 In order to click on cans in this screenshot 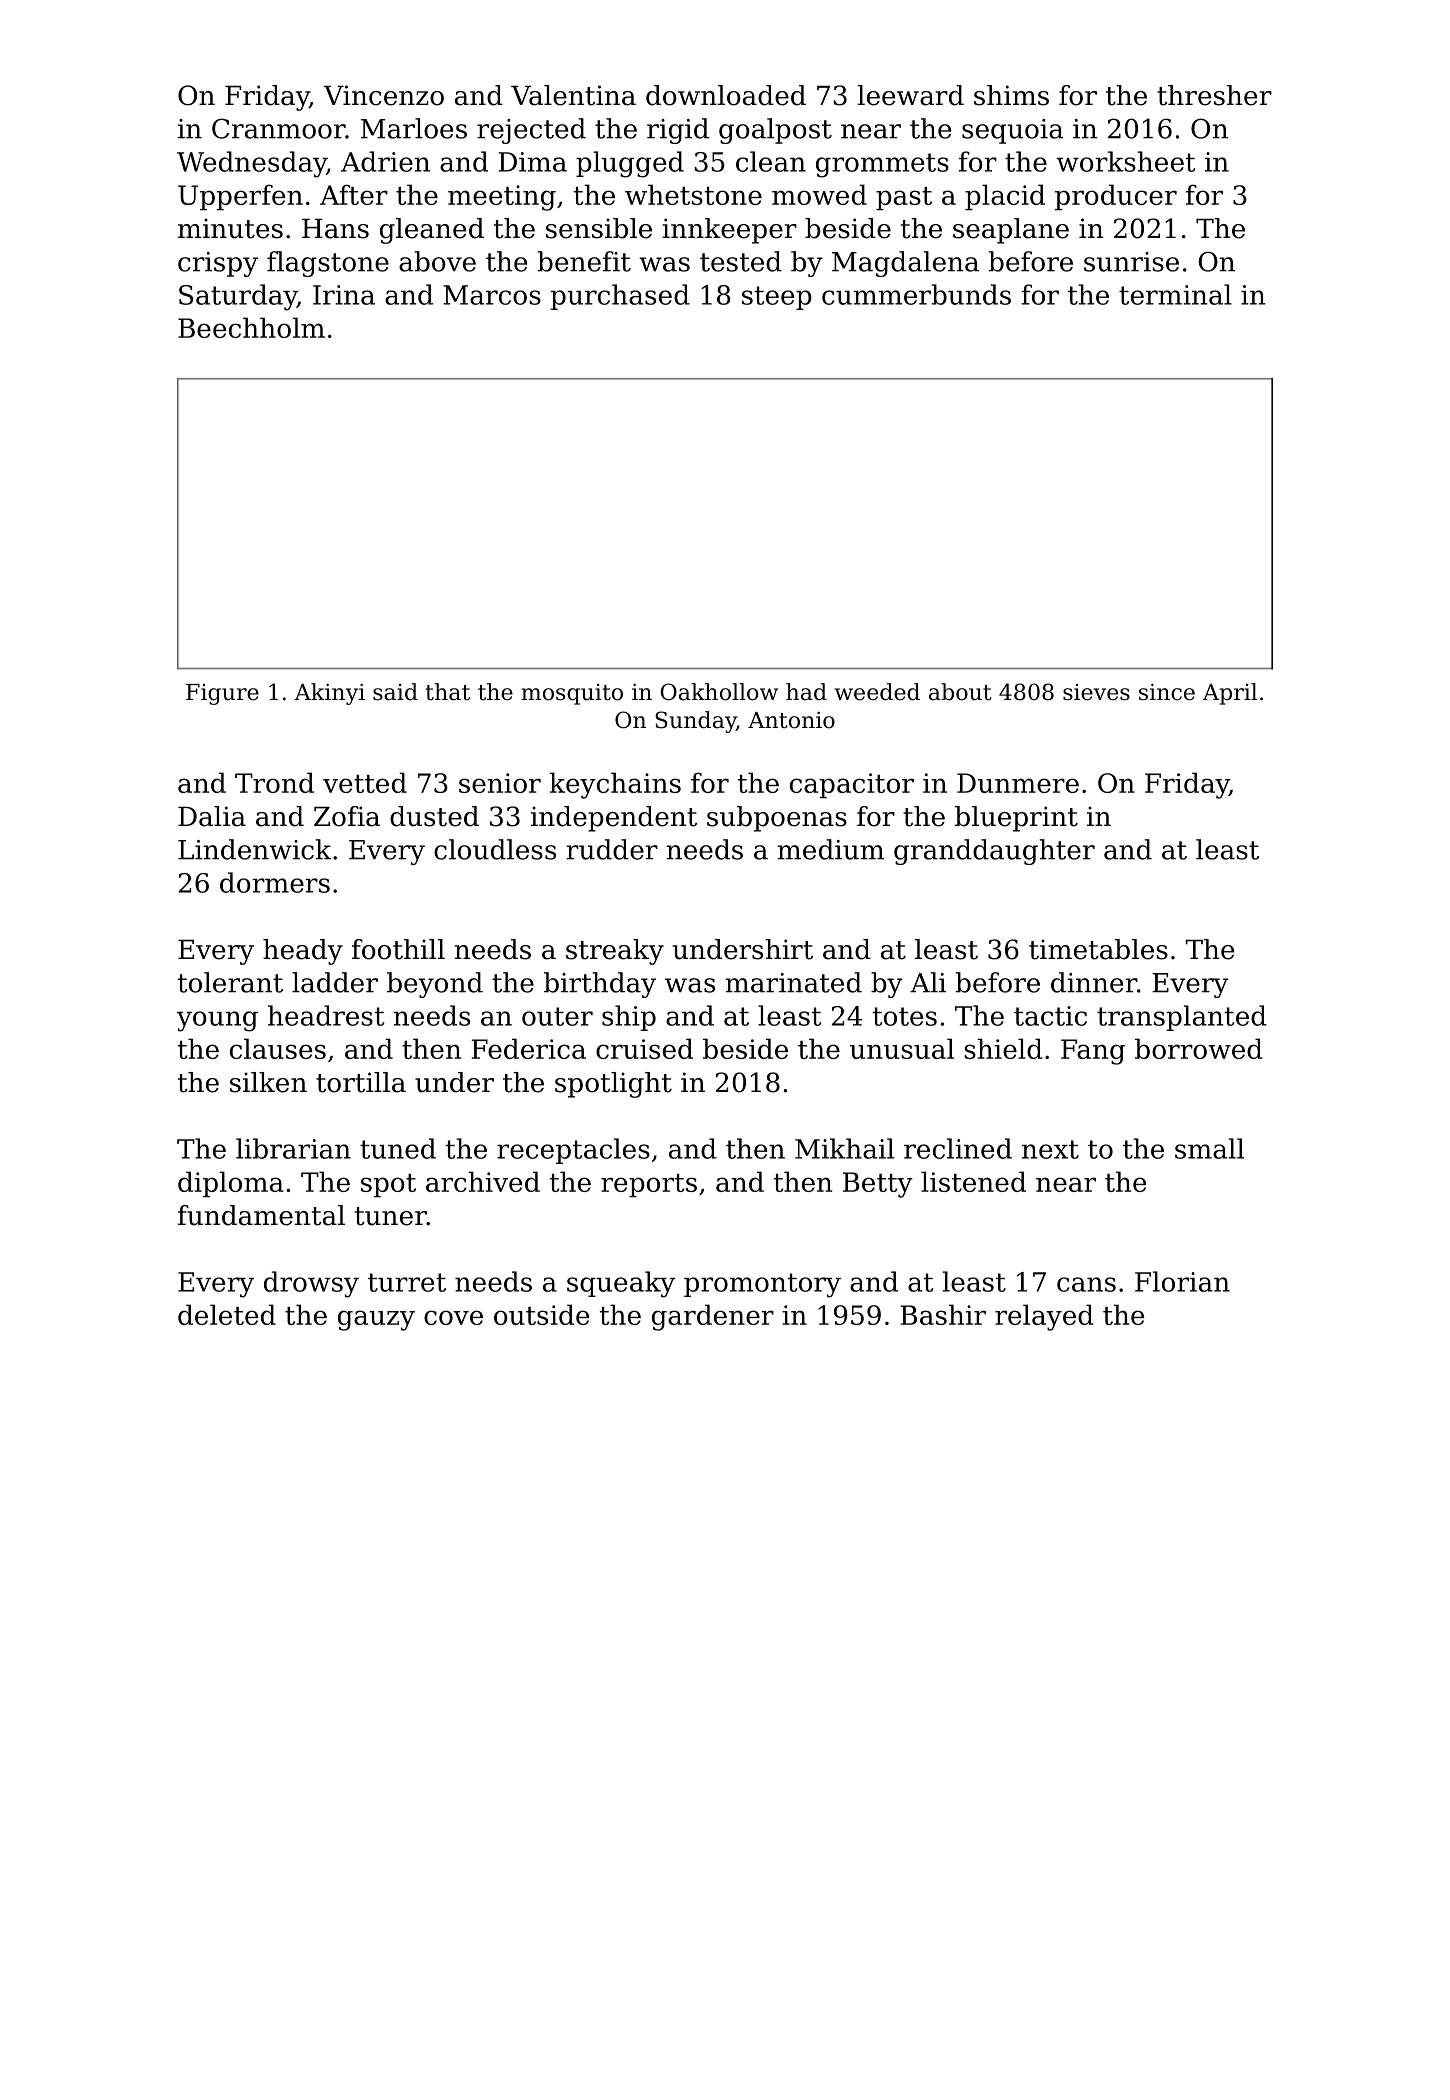, I will do `click(1086, 1284)`.
